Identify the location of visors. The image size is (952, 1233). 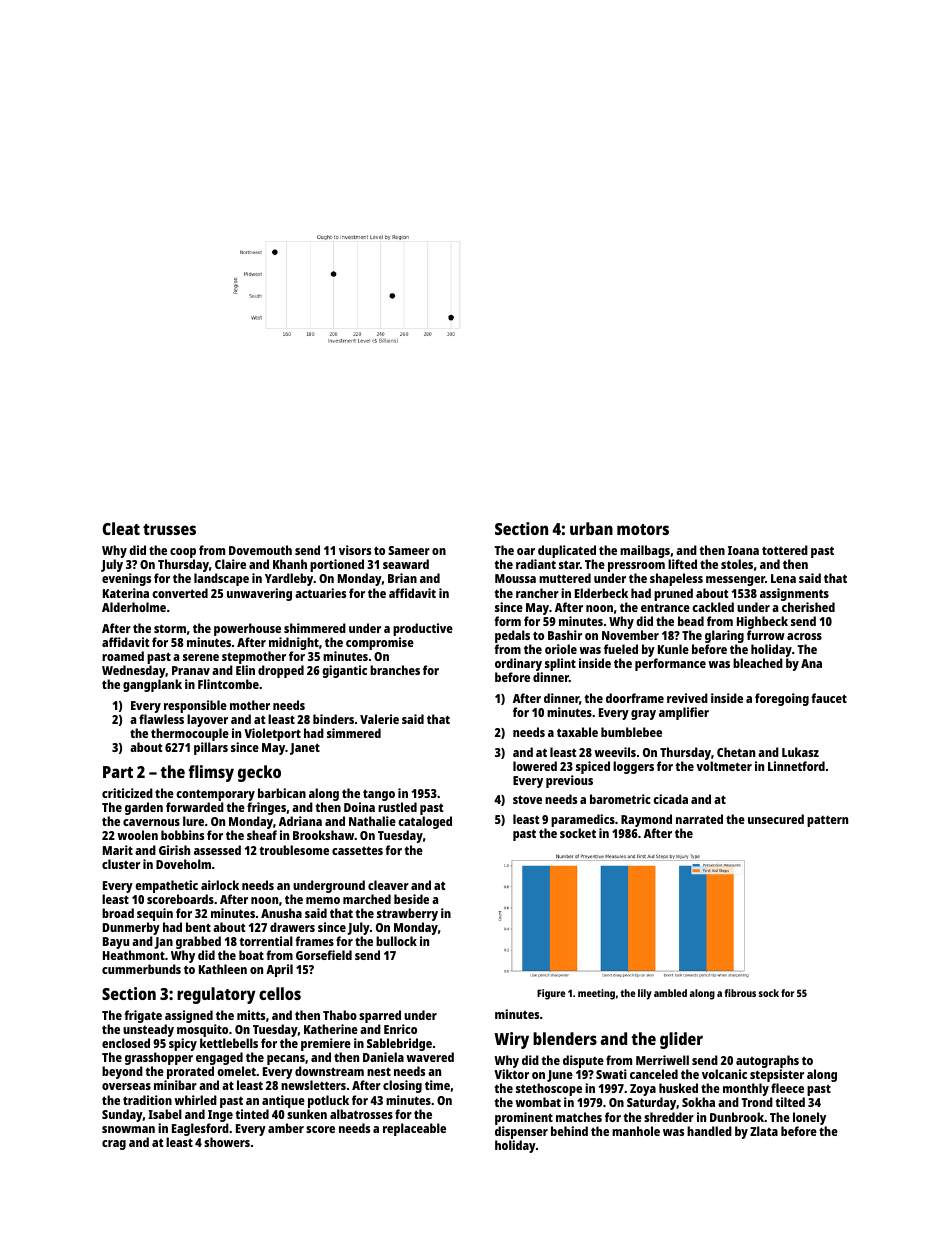
(355, 550).
